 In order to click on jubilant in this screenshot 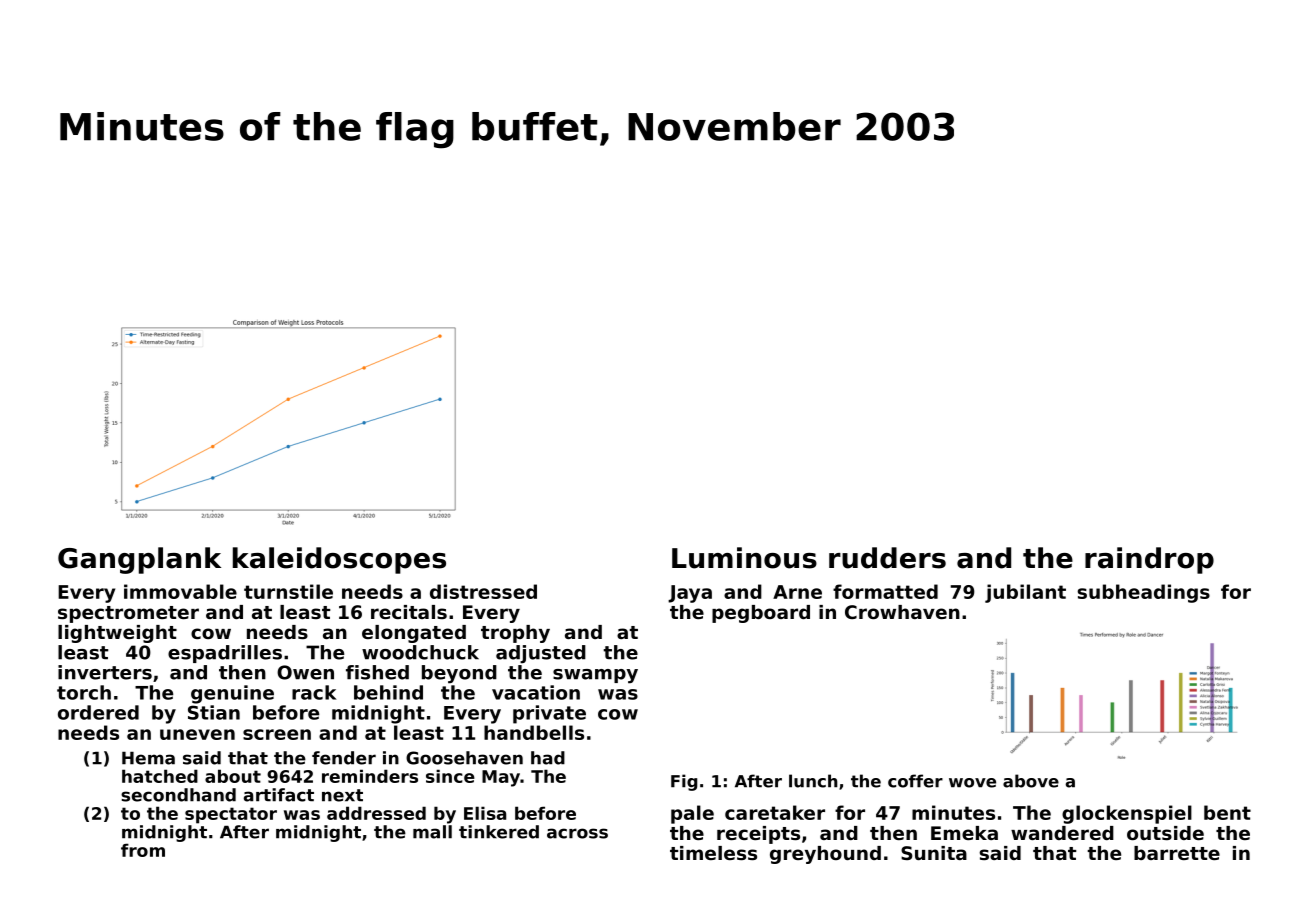, I will do `click(1025, 593)`.
